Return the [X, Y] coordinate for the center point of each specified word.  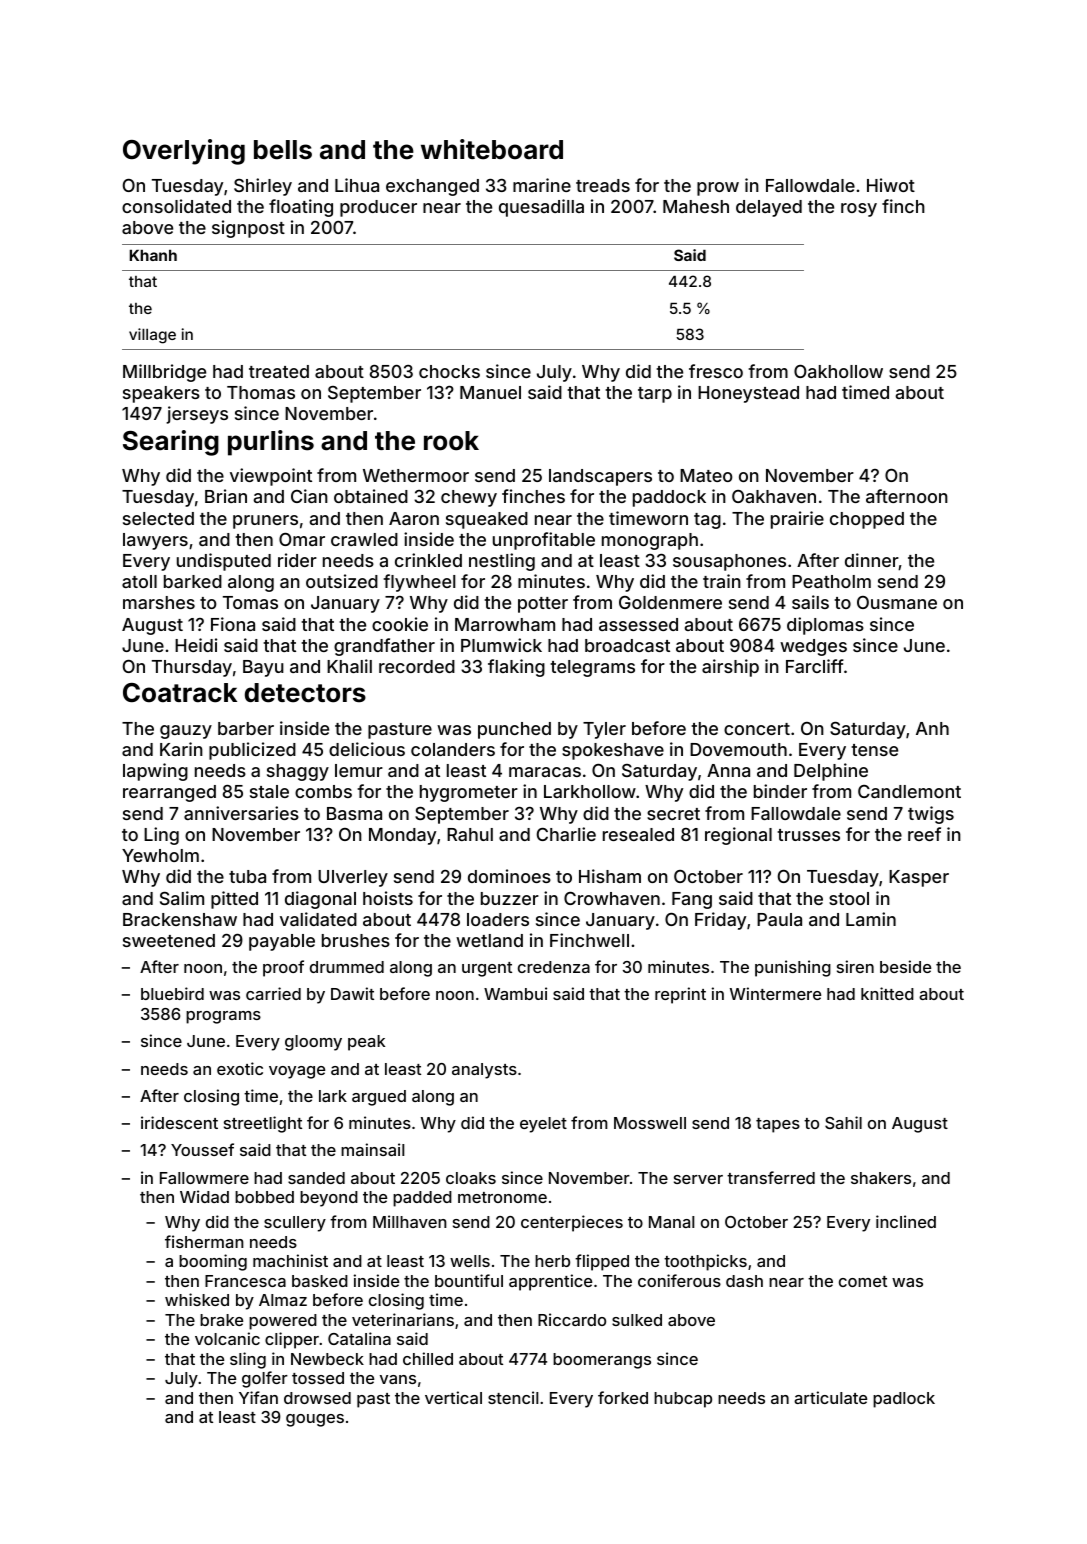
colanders [453, 749]
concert [757, 729]
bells [283, 150]
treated [279, 371]
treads [603, 185]
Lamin [871, 919]
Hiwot [891, 185]
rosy [859, 210]
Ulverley [353, 878]
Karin [181, 749]
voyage [297, 1072]
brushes [356, 940]
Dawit [352, 993]
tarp [655, 395]
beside [905, 966]
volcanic [227, 1338]
